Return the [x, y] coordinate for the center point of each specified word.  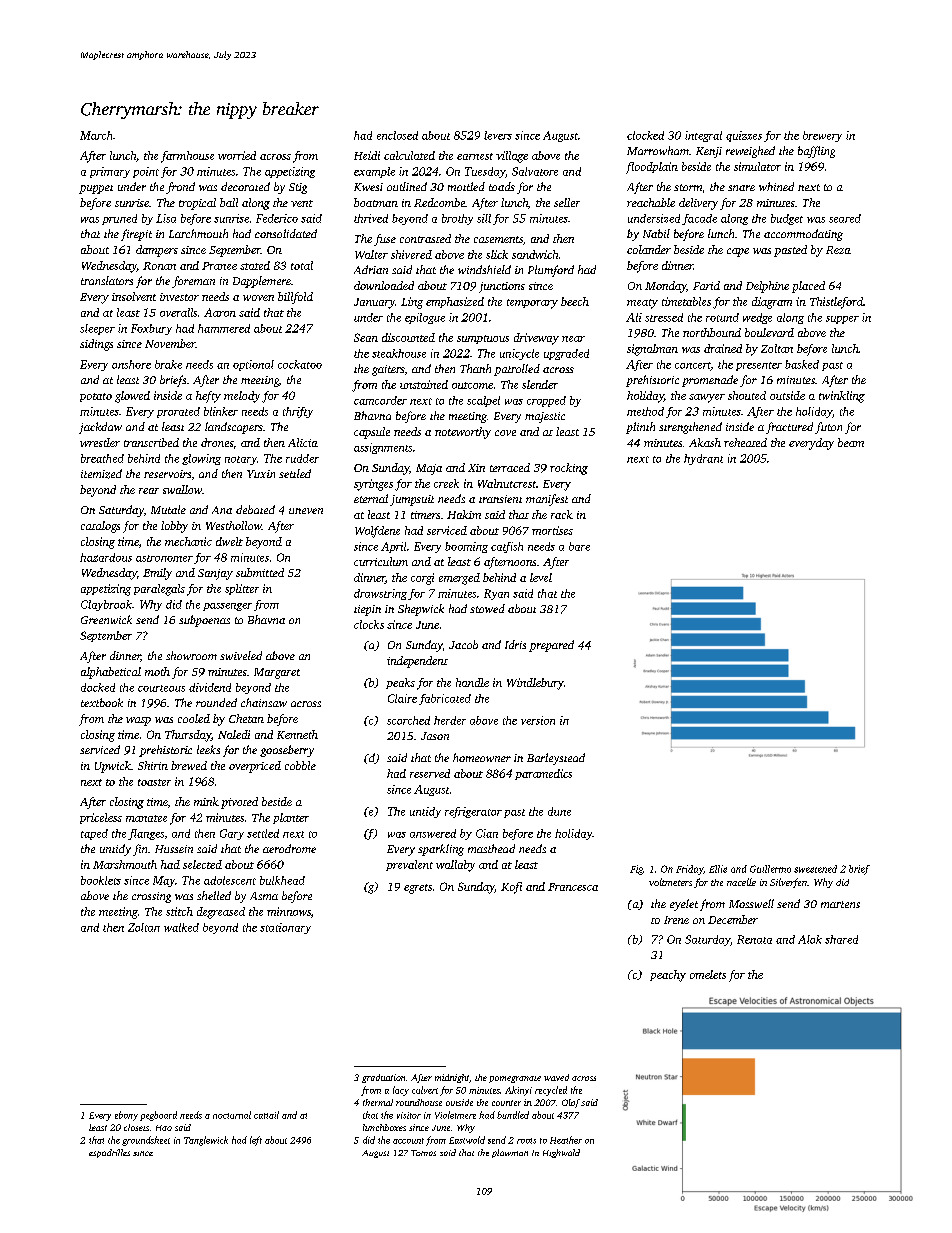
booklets [101, 880]
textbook [102, 702]
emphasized [455, 302]
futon [828, 428]
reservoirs [167, 474]
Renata [754, 939]
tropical [197, 204]
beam [851, 442]
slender [540, 384]
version [538, 720]
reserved [430, 773]
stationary [285, 928]
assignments [383, 448]
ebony [126, 1116]
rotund [722, 317]
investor [179, 297]
